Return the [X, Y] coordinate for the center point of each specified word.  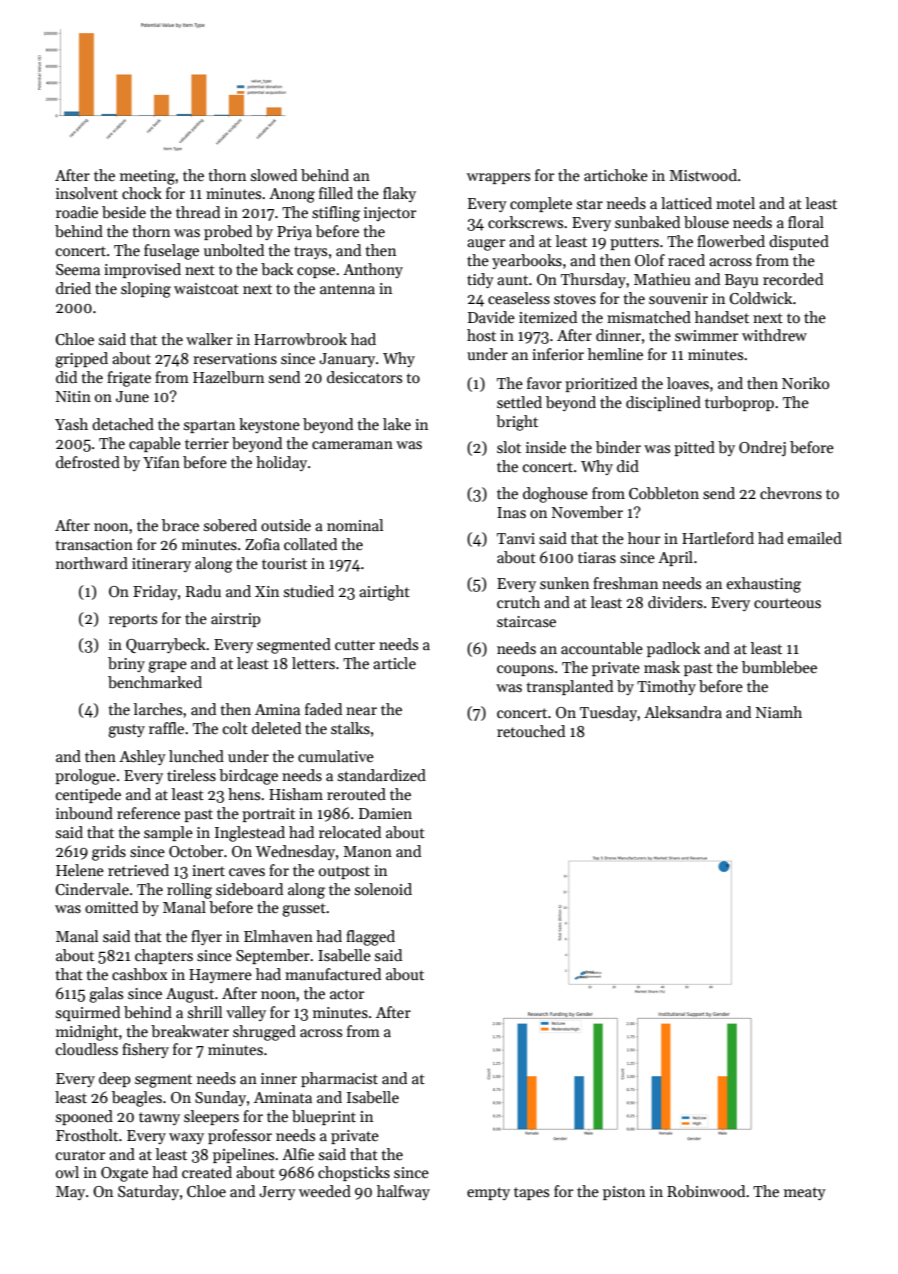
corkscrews [525, 222]
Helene [80, 870]
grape [167, 667]
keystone [269, 425]
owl [67, 1172]
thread [198, 212]
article [394, 663]
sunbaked [647, 222]
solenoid [383, 889]
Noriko [805, 383]
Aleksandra [683, 712]
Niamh [779, 712]
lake [397, 424]
